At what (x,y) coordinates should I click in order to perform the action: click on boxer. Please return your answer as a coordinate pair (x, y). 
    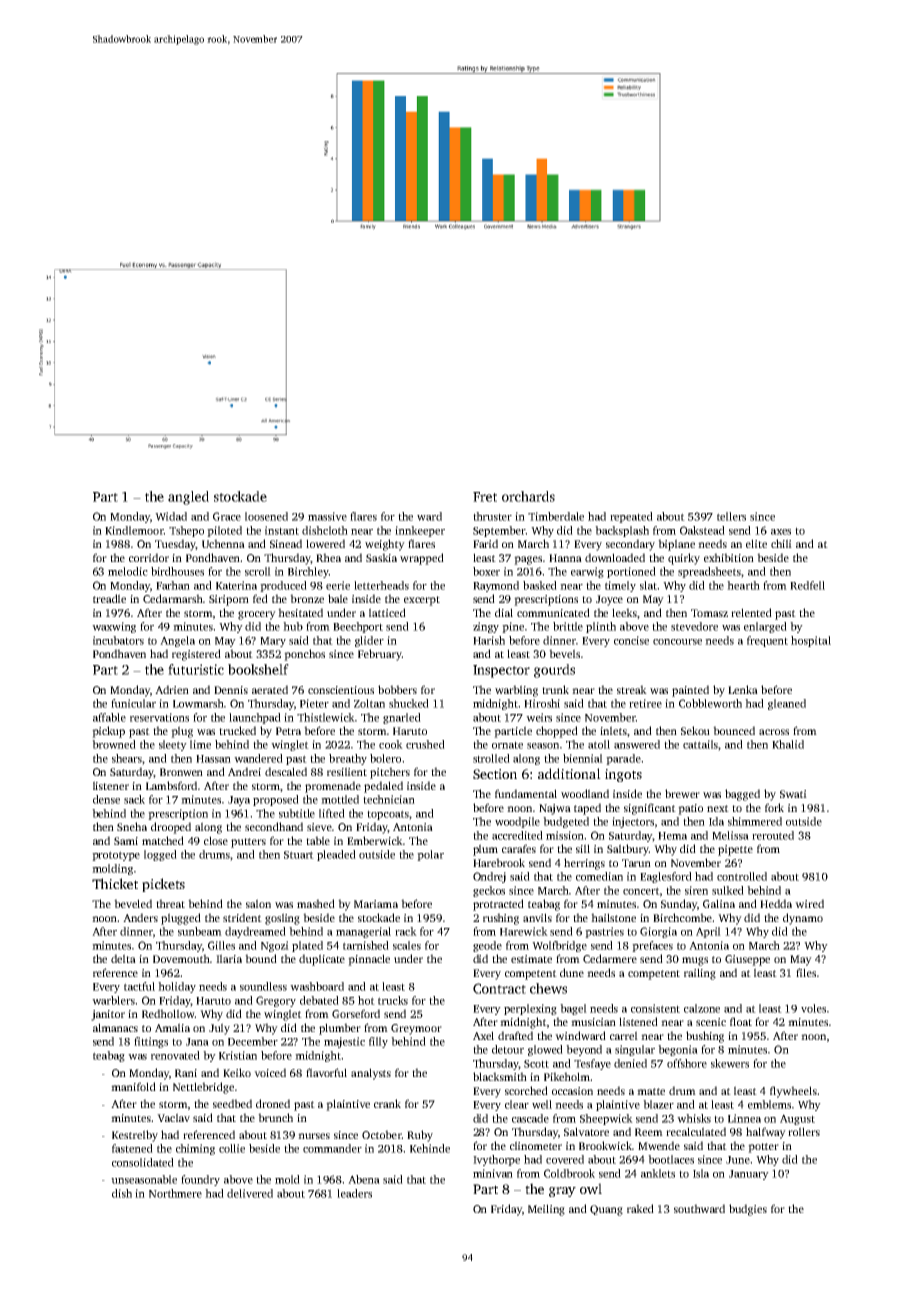
    Looking at the image, I should click on (486, 571).
